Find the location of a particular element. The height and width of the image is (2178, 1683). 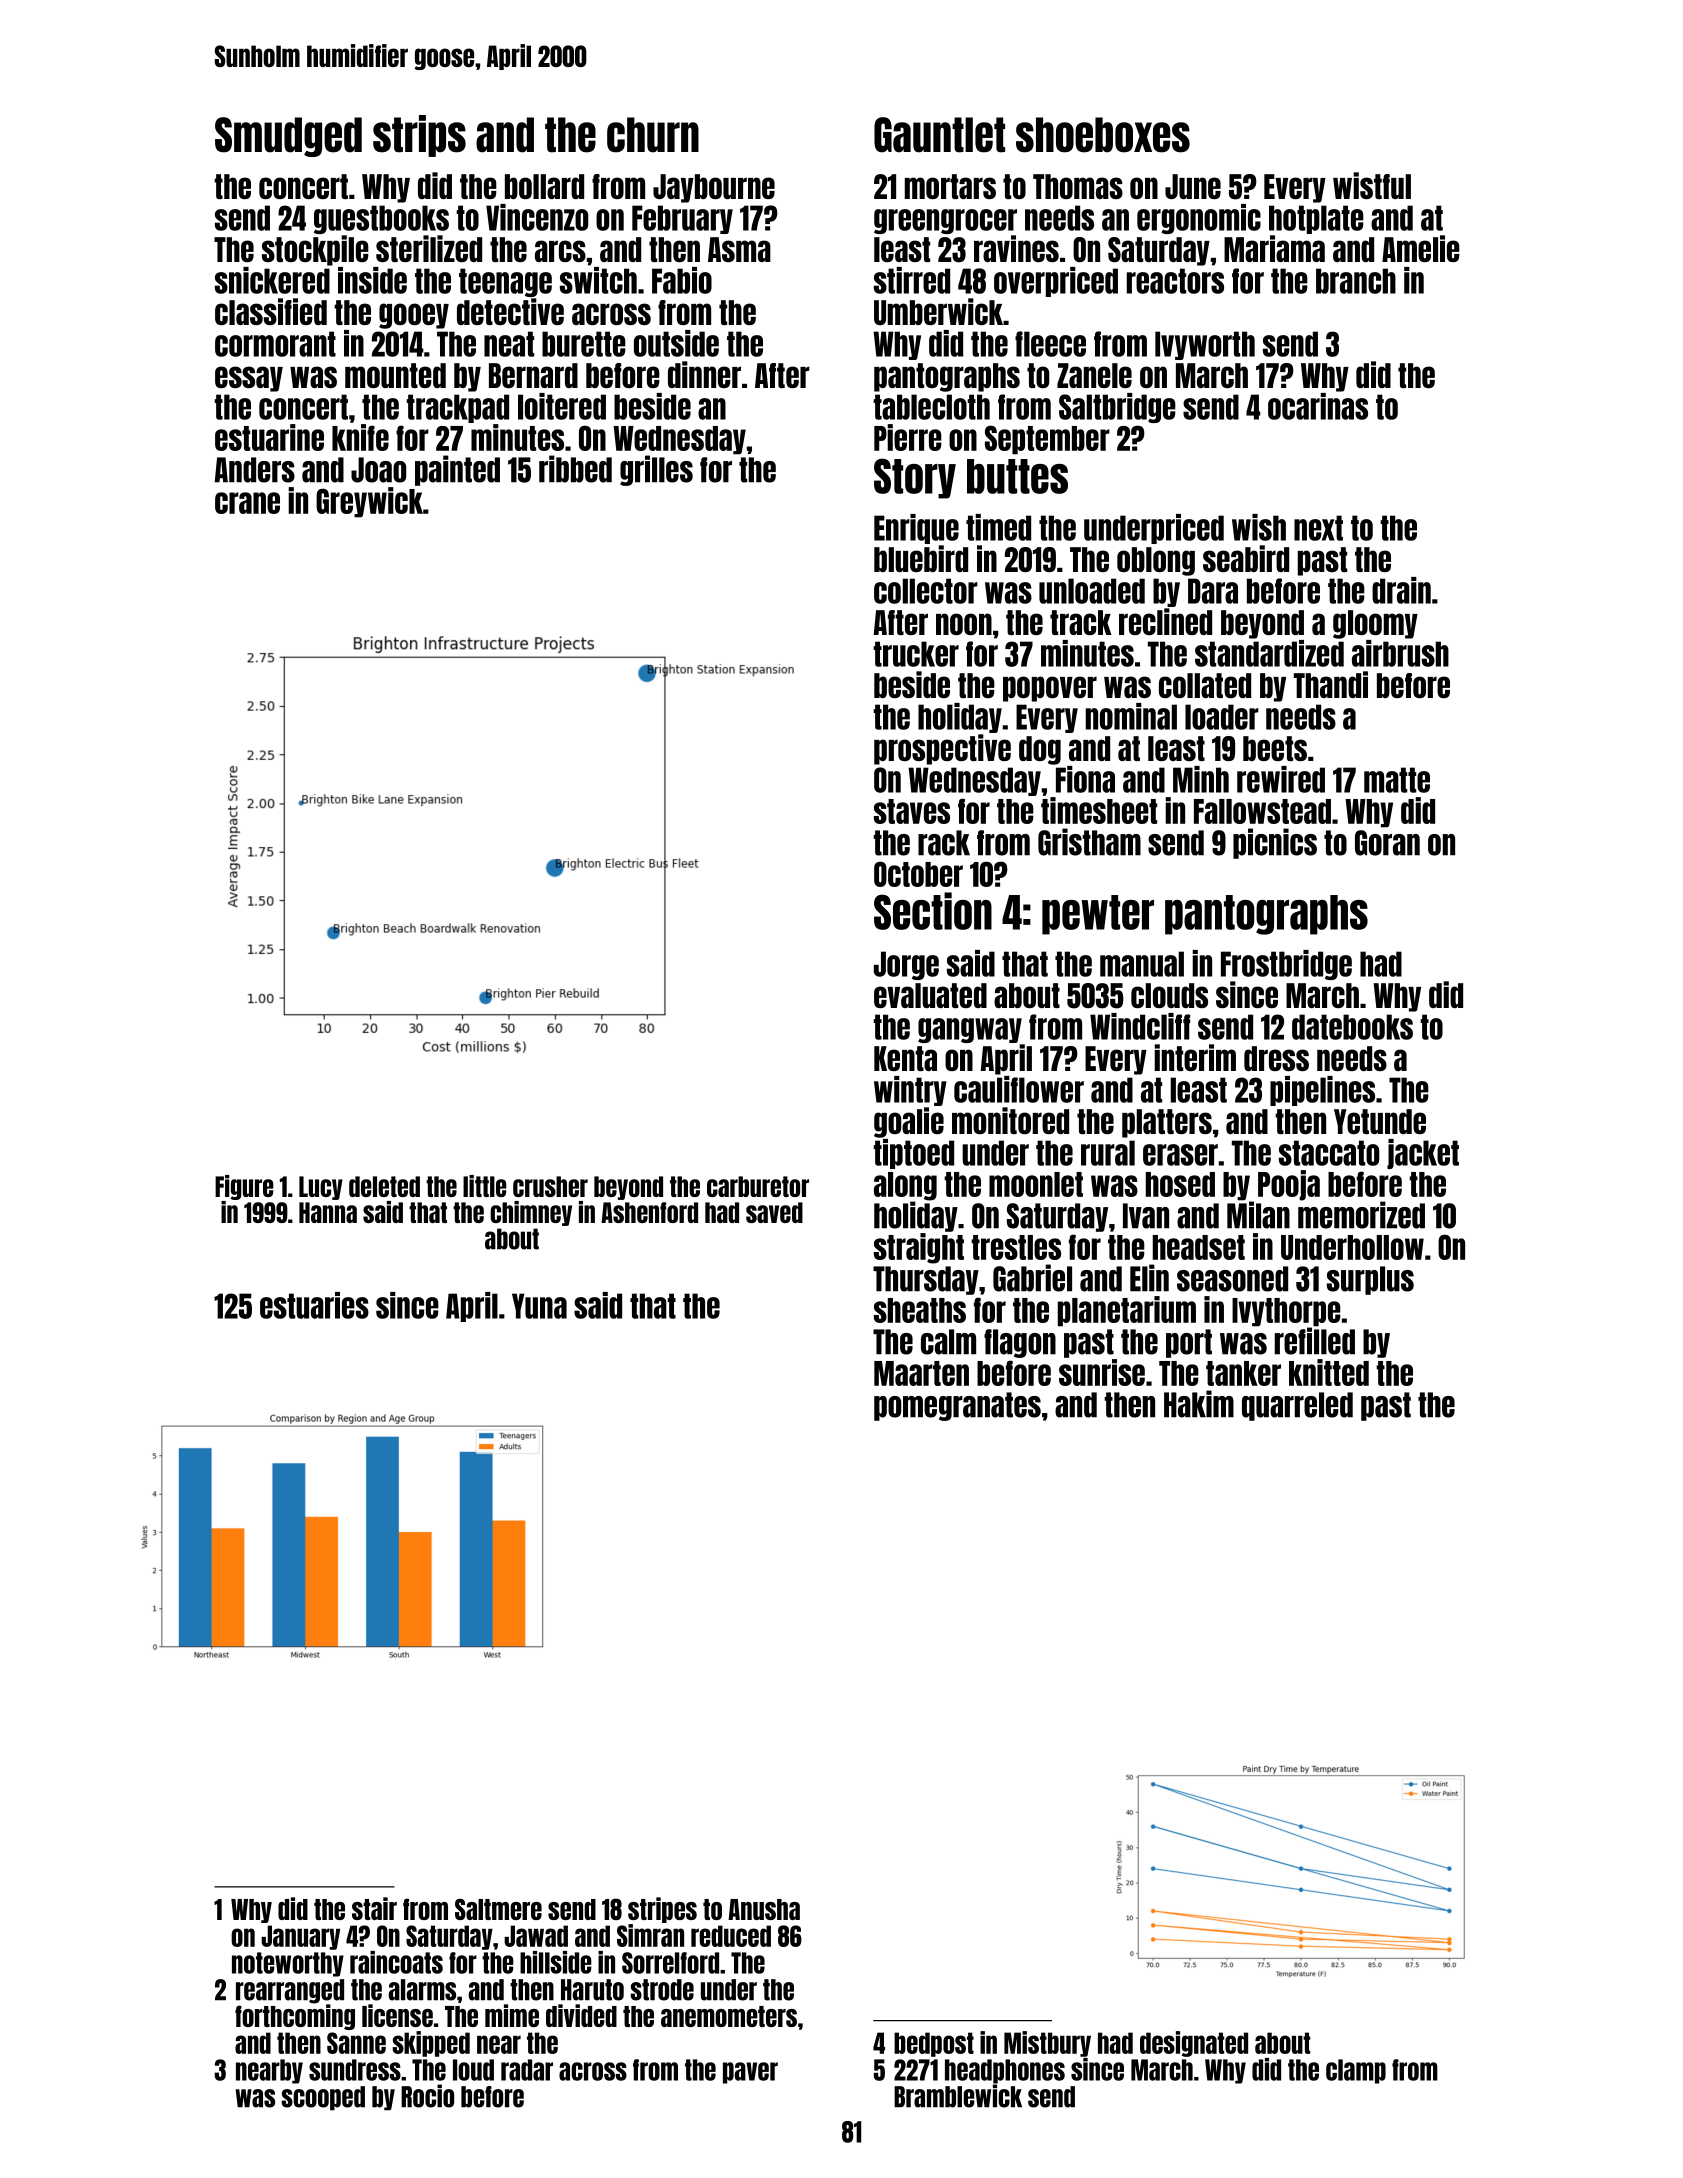

strips is located at coordinates (419, 136).
